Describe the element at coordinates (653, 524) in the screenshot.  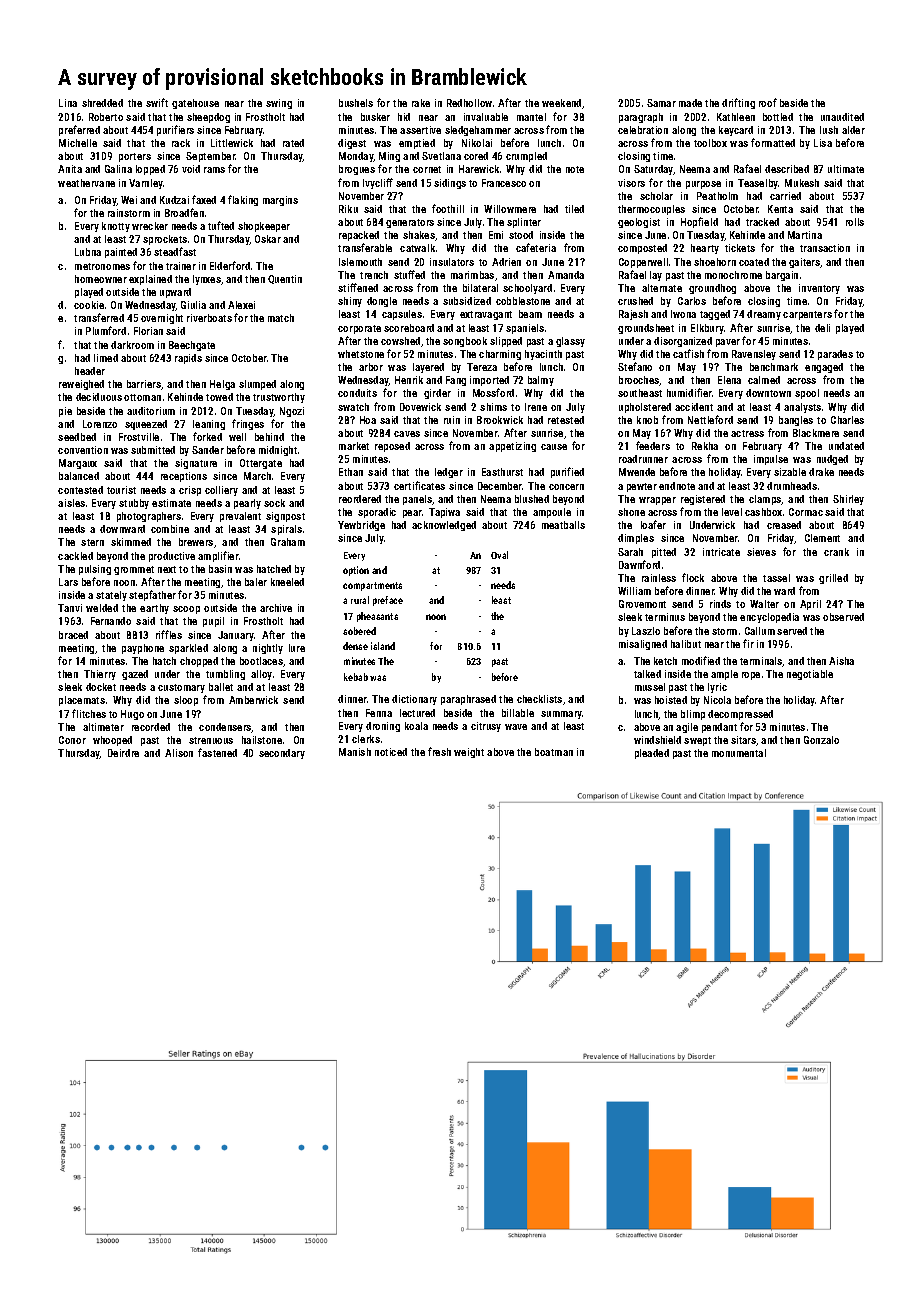
I see `loafer` at that location.
